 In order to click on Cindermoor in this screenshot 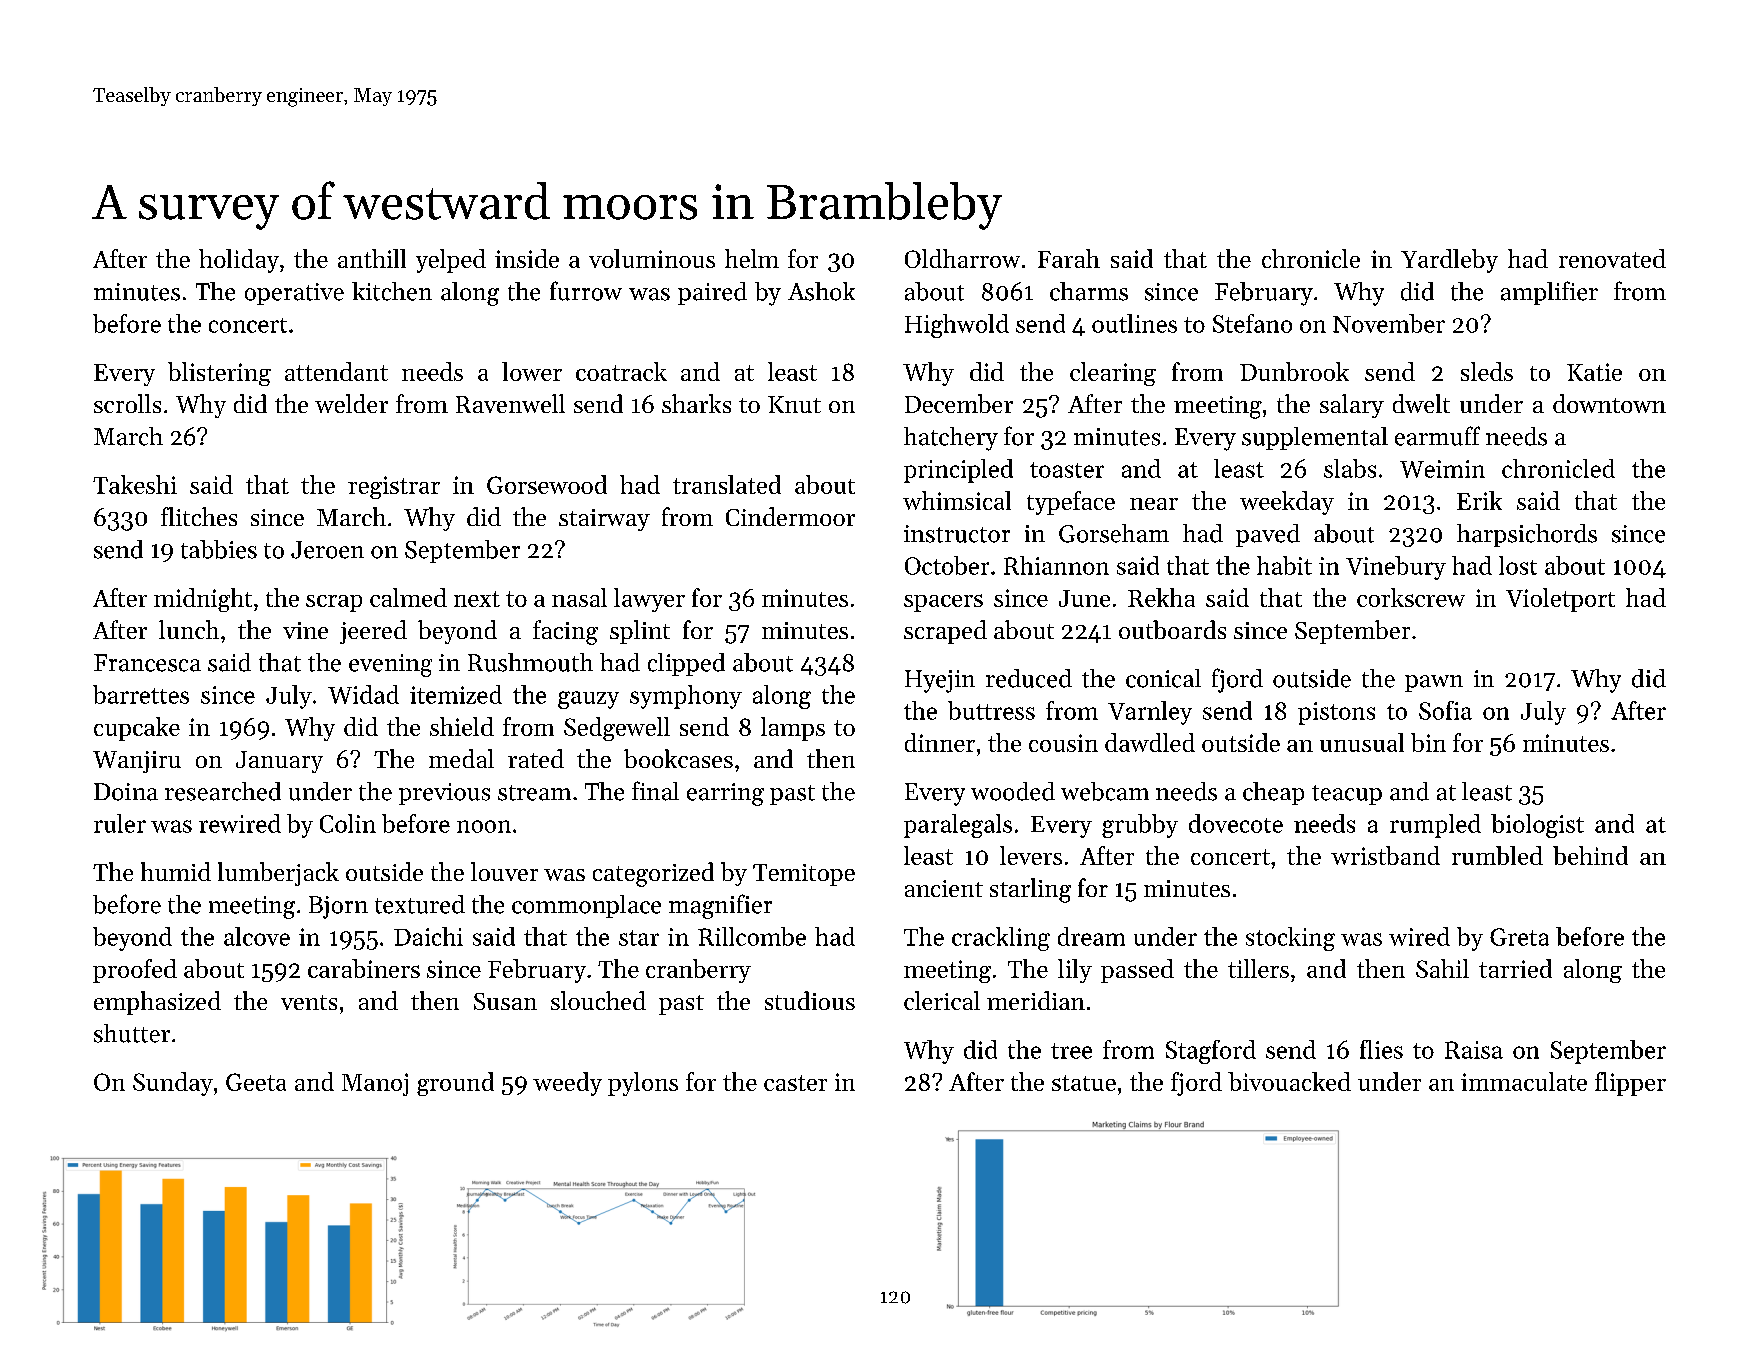, I will do `click(790, 516)`.
